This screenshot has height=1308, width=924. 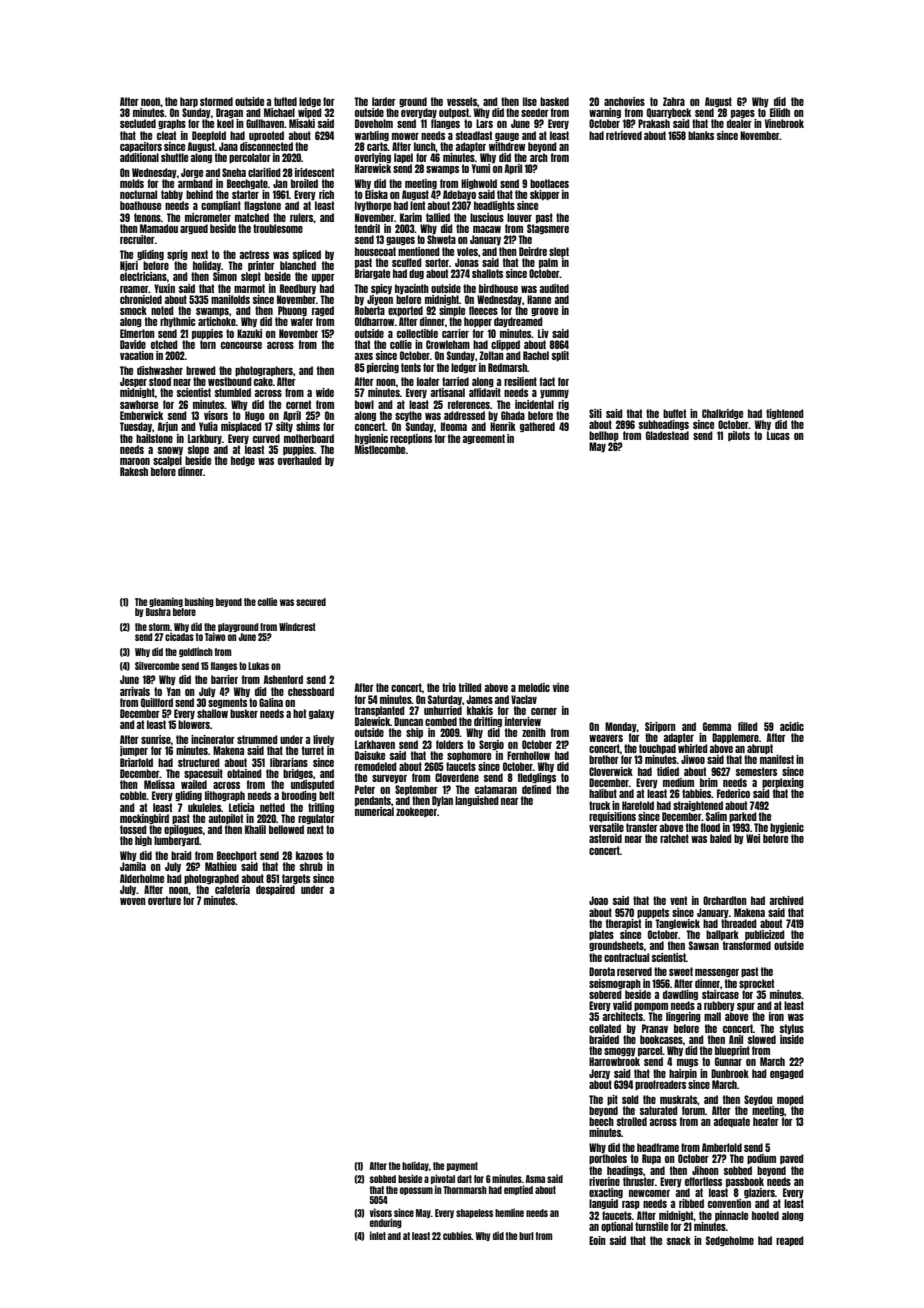 What do you see at coordinates (554, 101) in the screenshot?
I see `basked` at bounding box center [554, 101].
